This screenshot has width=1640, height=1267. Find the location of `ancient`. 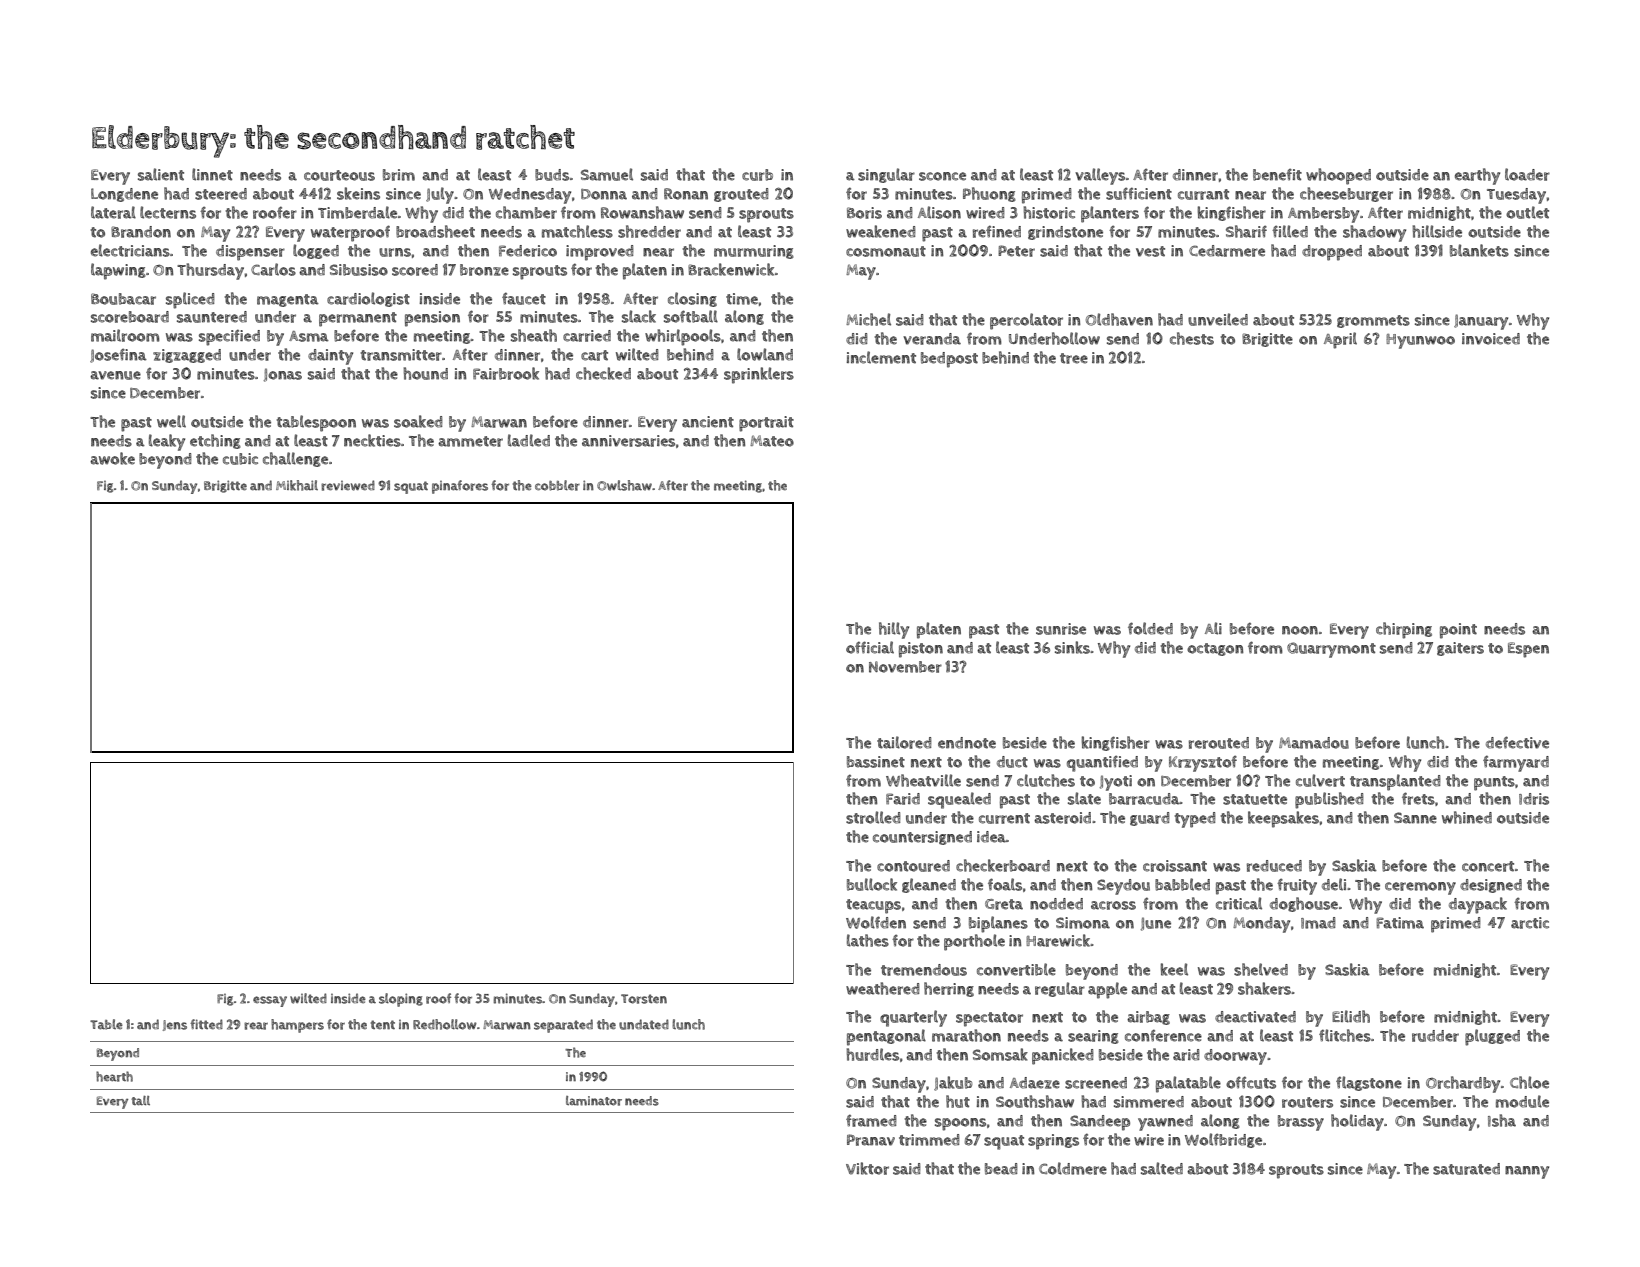

ancient is located at coordinates (708, 422).
